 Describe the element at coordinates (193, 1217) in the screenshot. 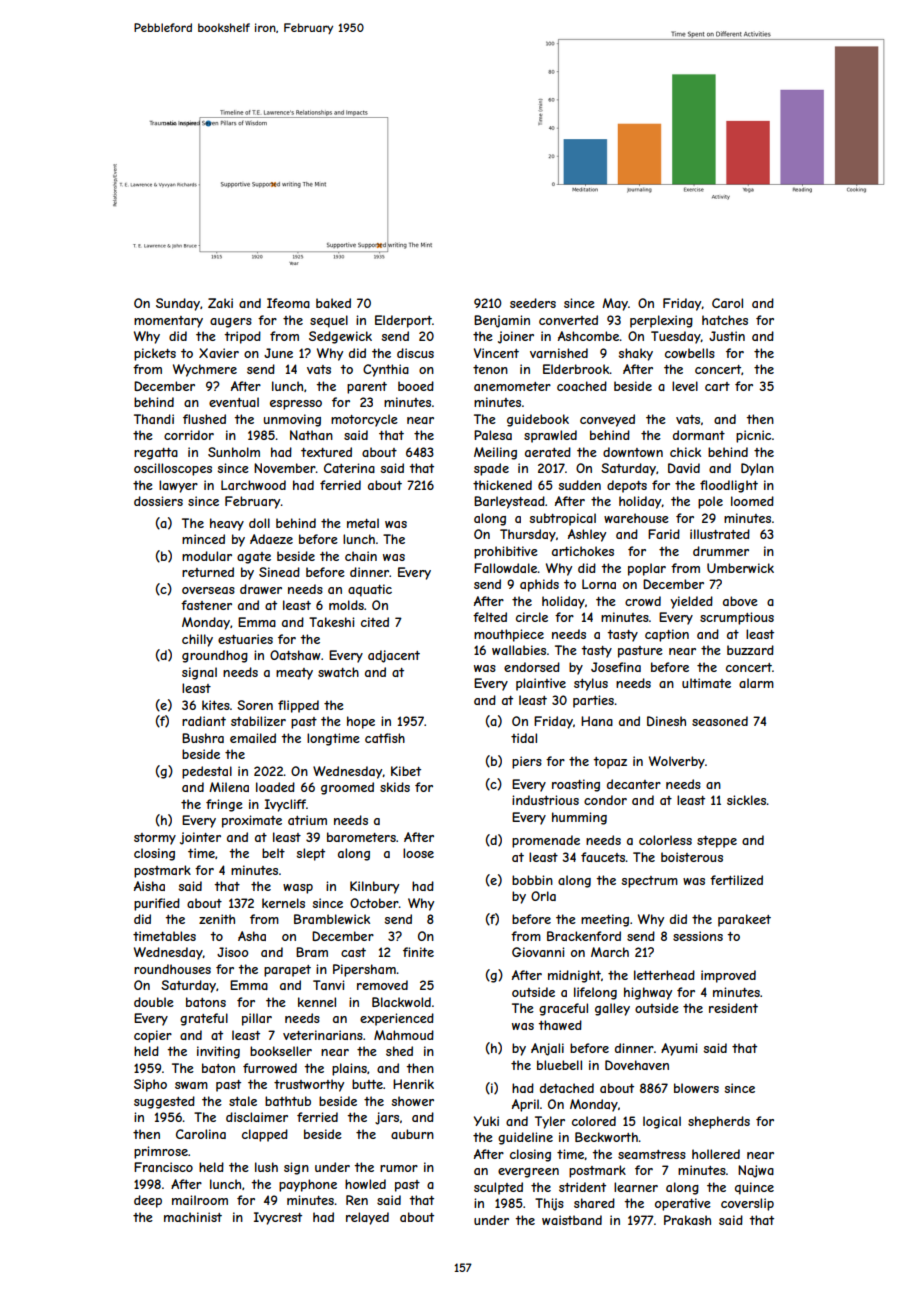

I see `machinist` at that location.
